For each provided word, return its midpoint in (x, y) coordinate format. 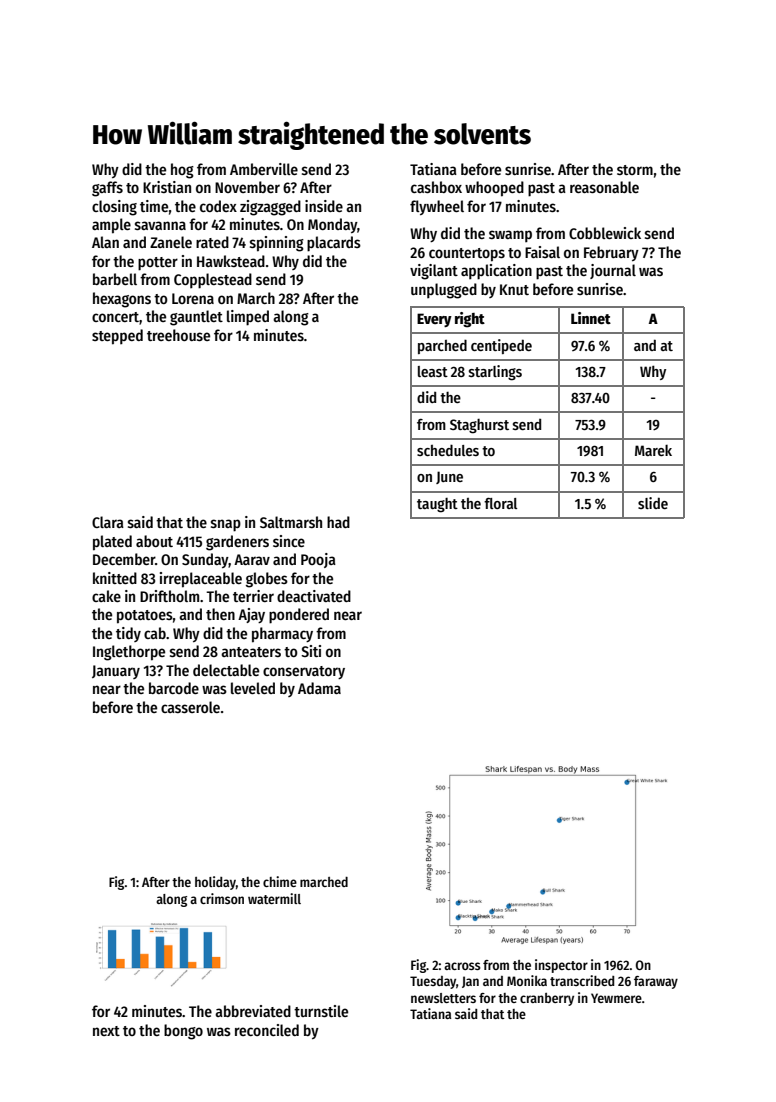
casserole (190, 707)
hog (182, 171)
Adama (319, 688)
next (106, 1031)
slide (653, 503)
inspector (561, 966)
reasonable (604, 187)
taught (437, 505)
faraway (656, 982)
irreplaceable (201, 580)
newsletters (443, 998)
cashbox (436, 187)
